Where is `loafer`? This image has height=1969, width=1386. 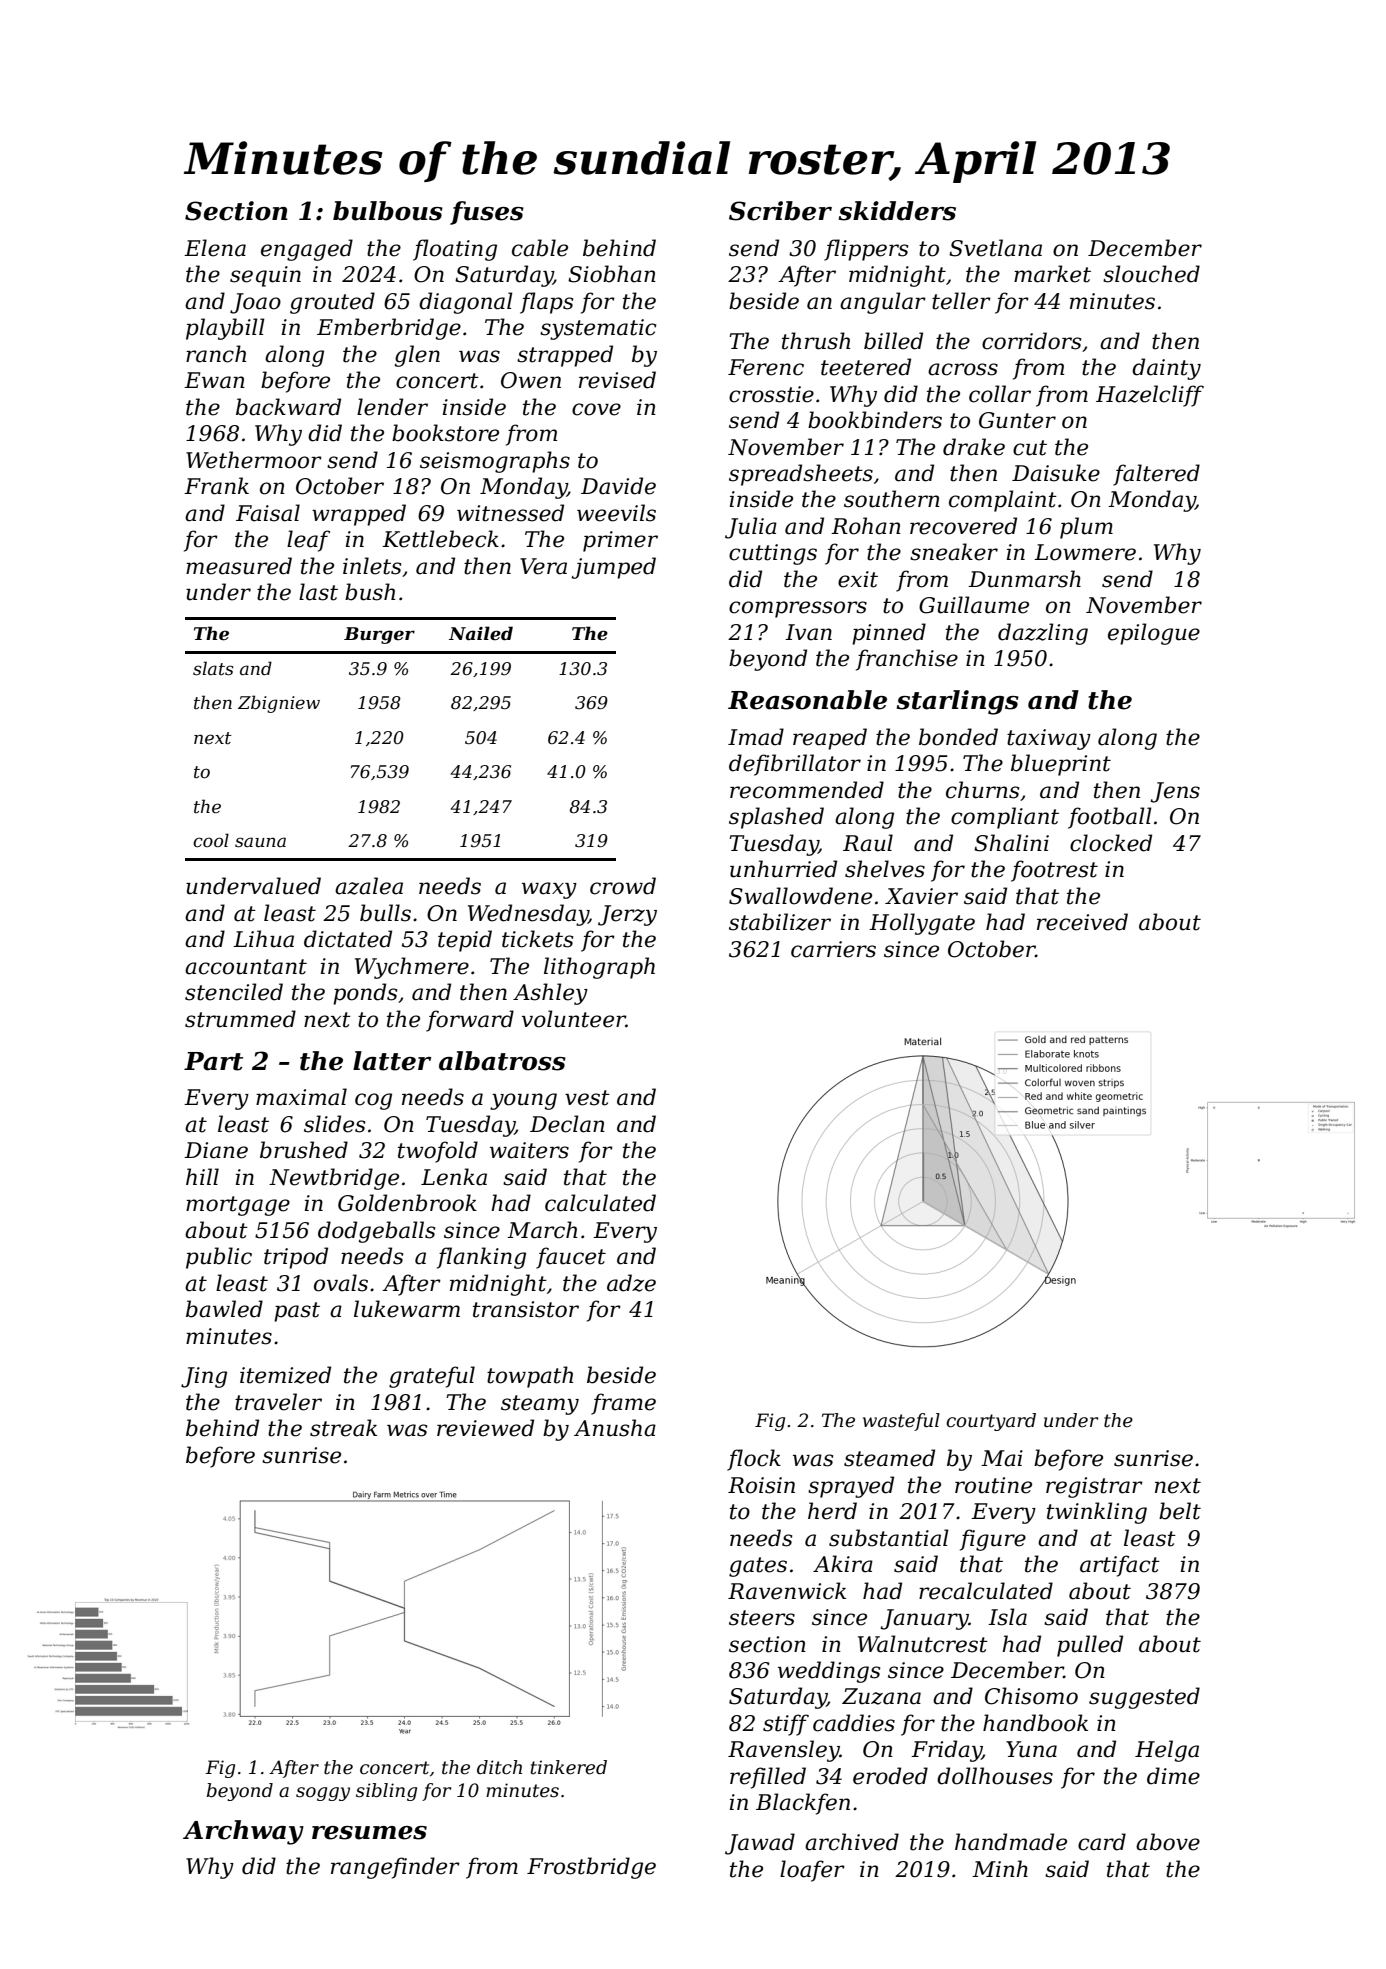 loafer is located at coordinates (812, 1871).
